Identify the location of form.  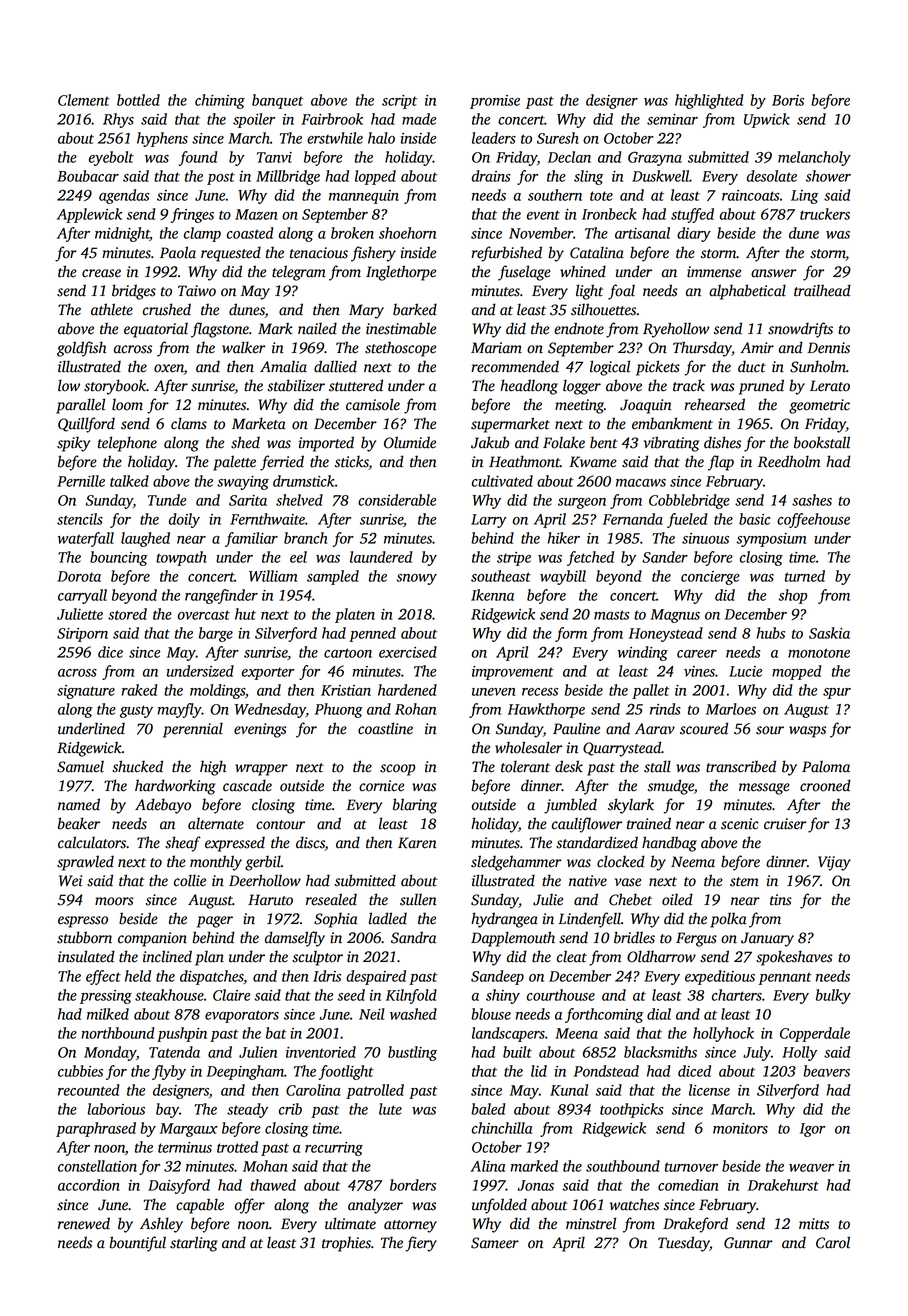
(571, 634).
